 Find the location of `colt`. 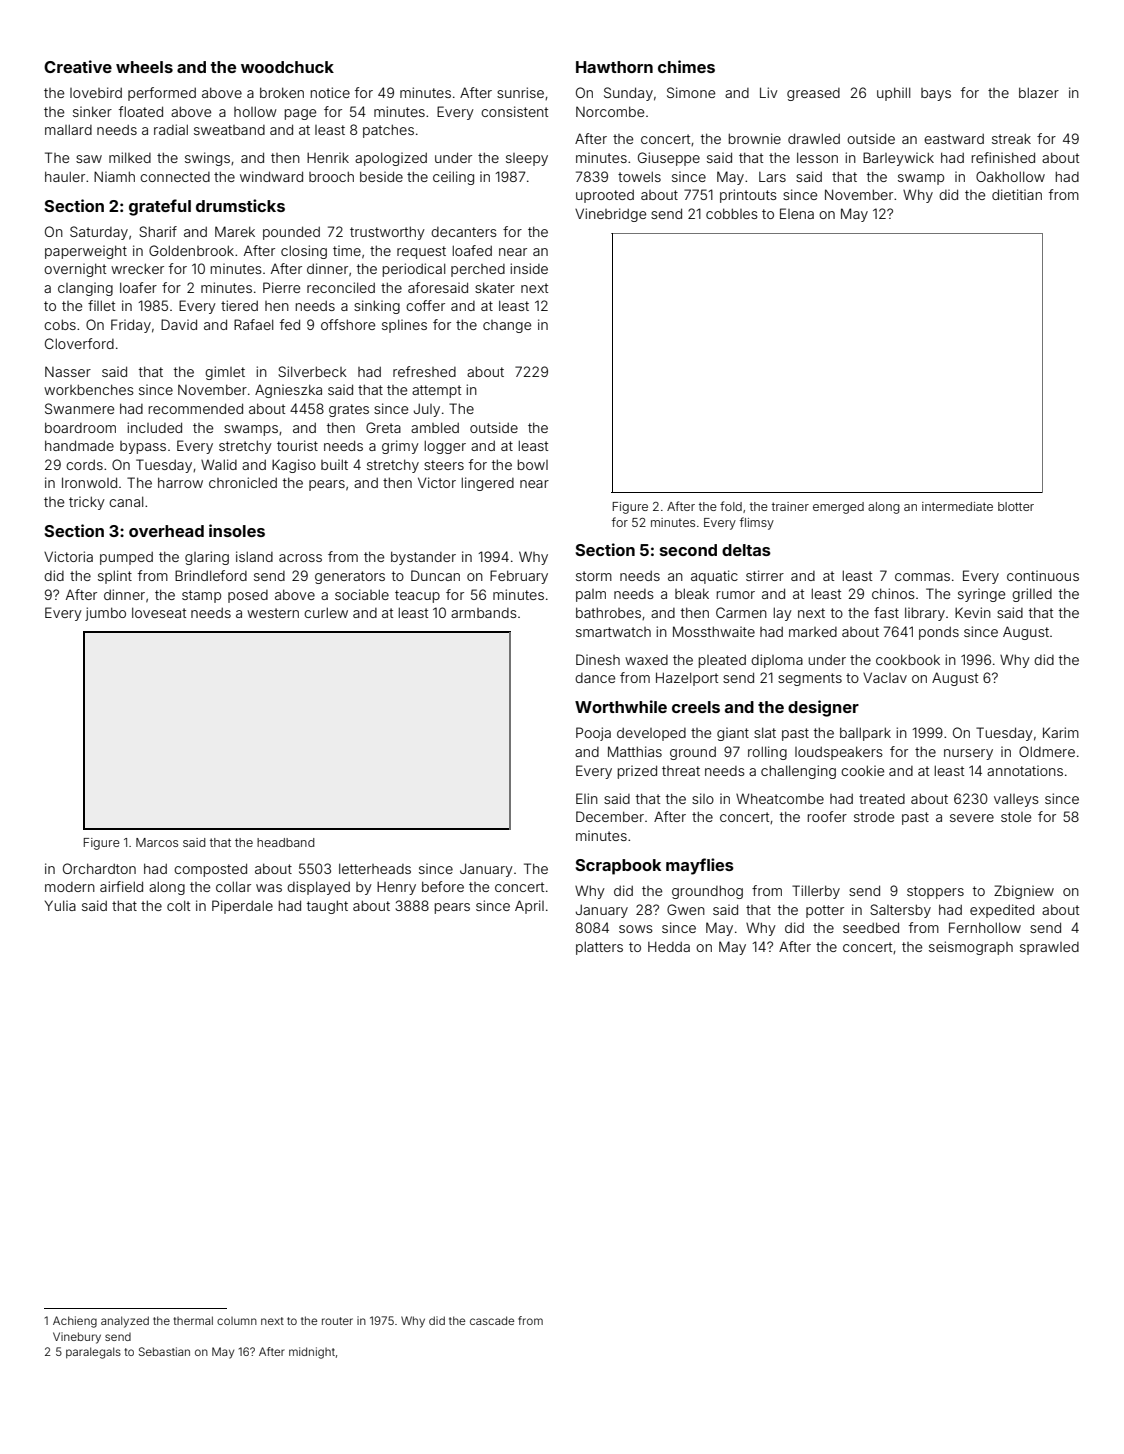

colt is located at coordinates (178, 905).
